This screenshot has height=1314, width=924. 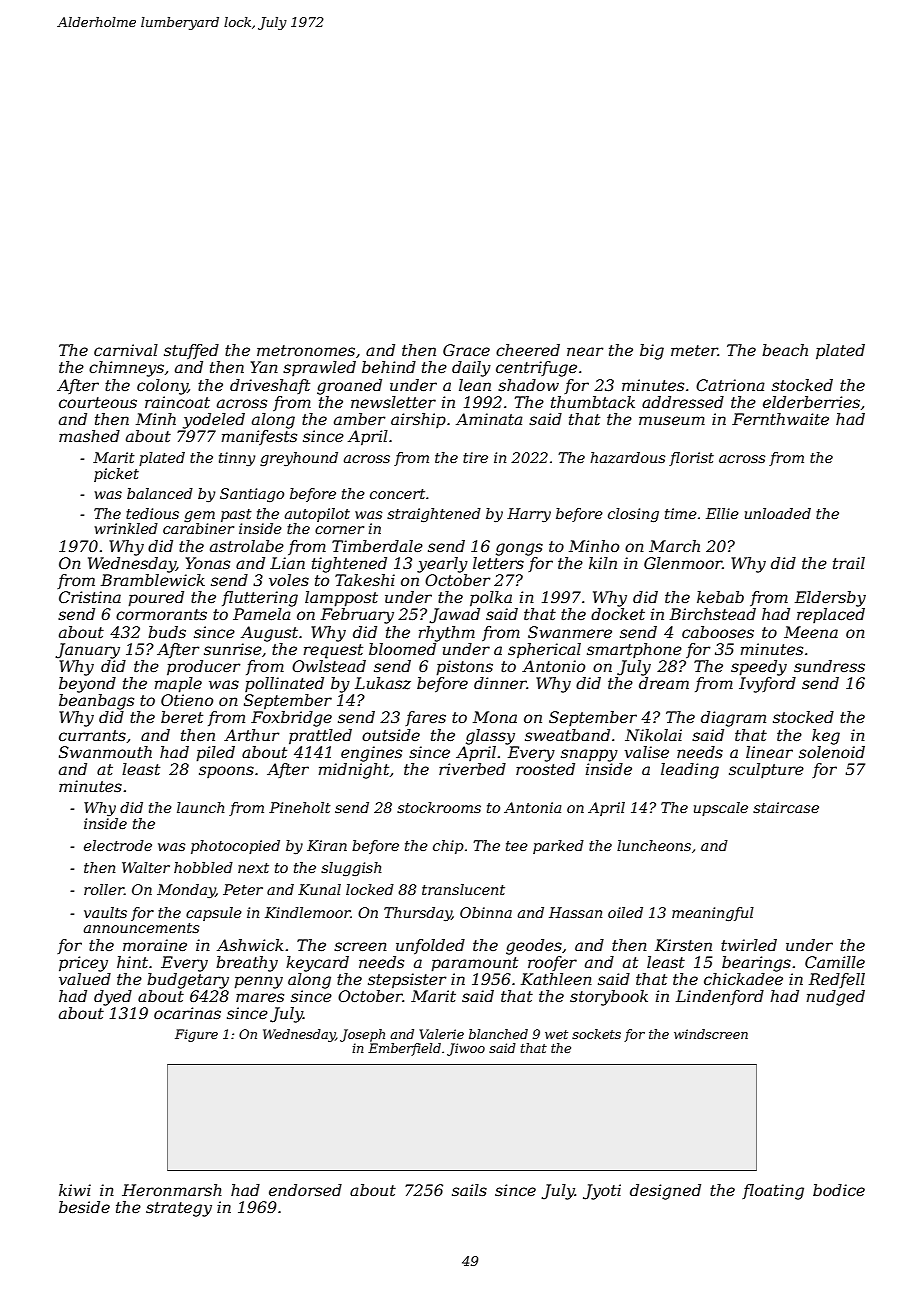 What do you see at coordinates (474, 964) in the screenshot?
I see `paramount` at bounding box center [474, 964].
